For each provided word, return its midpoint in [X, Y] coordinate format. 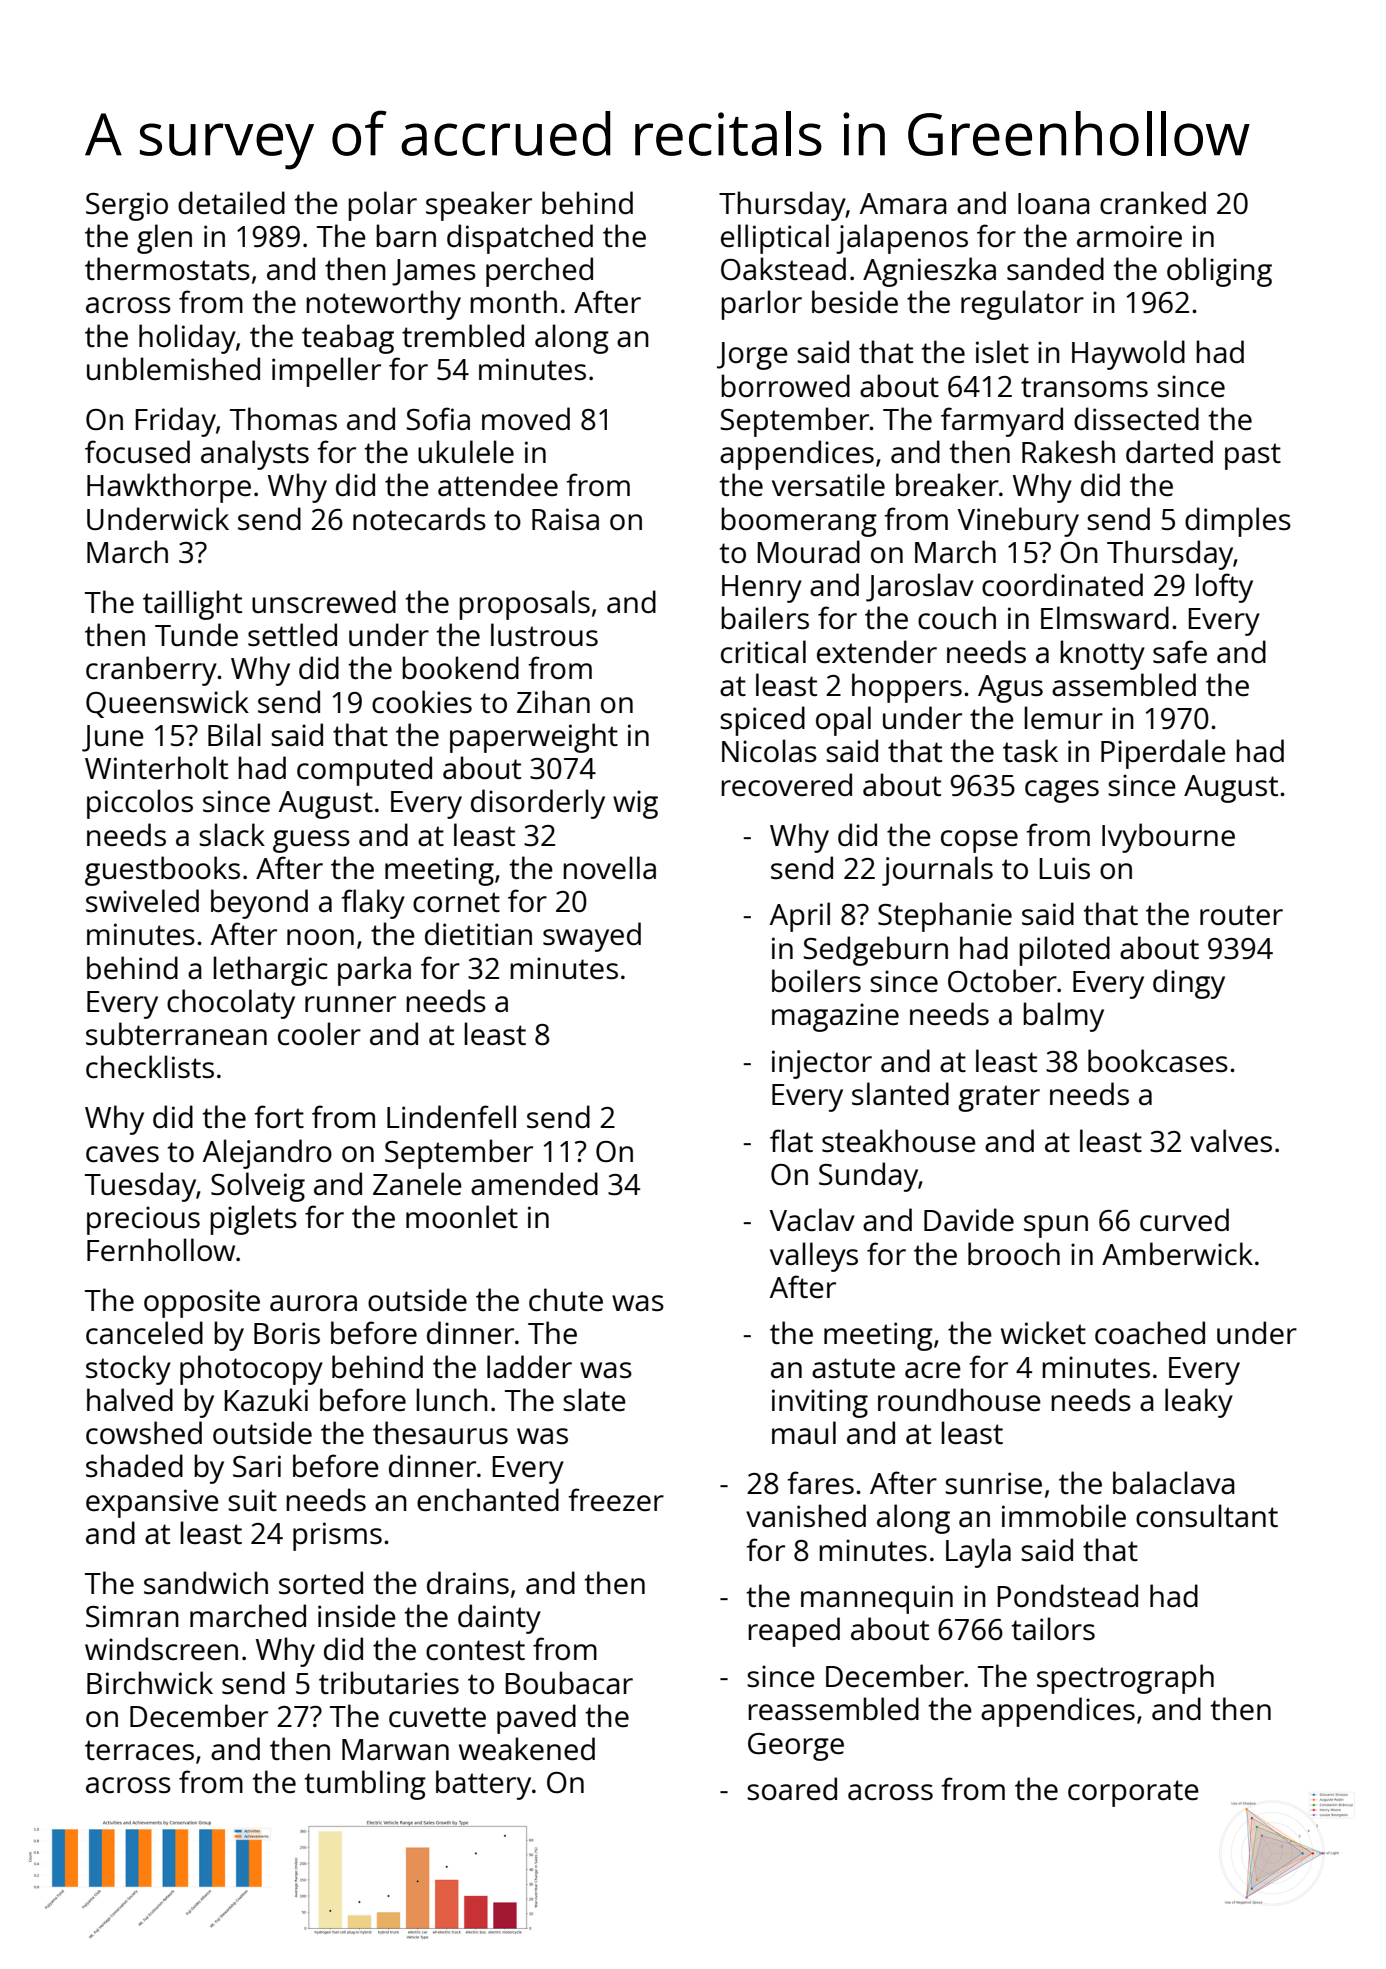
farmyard [1002, 422]
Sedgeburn [875, 951]
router [1241, 915]
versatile [828, 485]
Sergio [127, 206]
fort [279, 1116]
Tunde [196, 635]
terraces [139, 1750]
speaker [479, 206]
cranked [1153, 203]
